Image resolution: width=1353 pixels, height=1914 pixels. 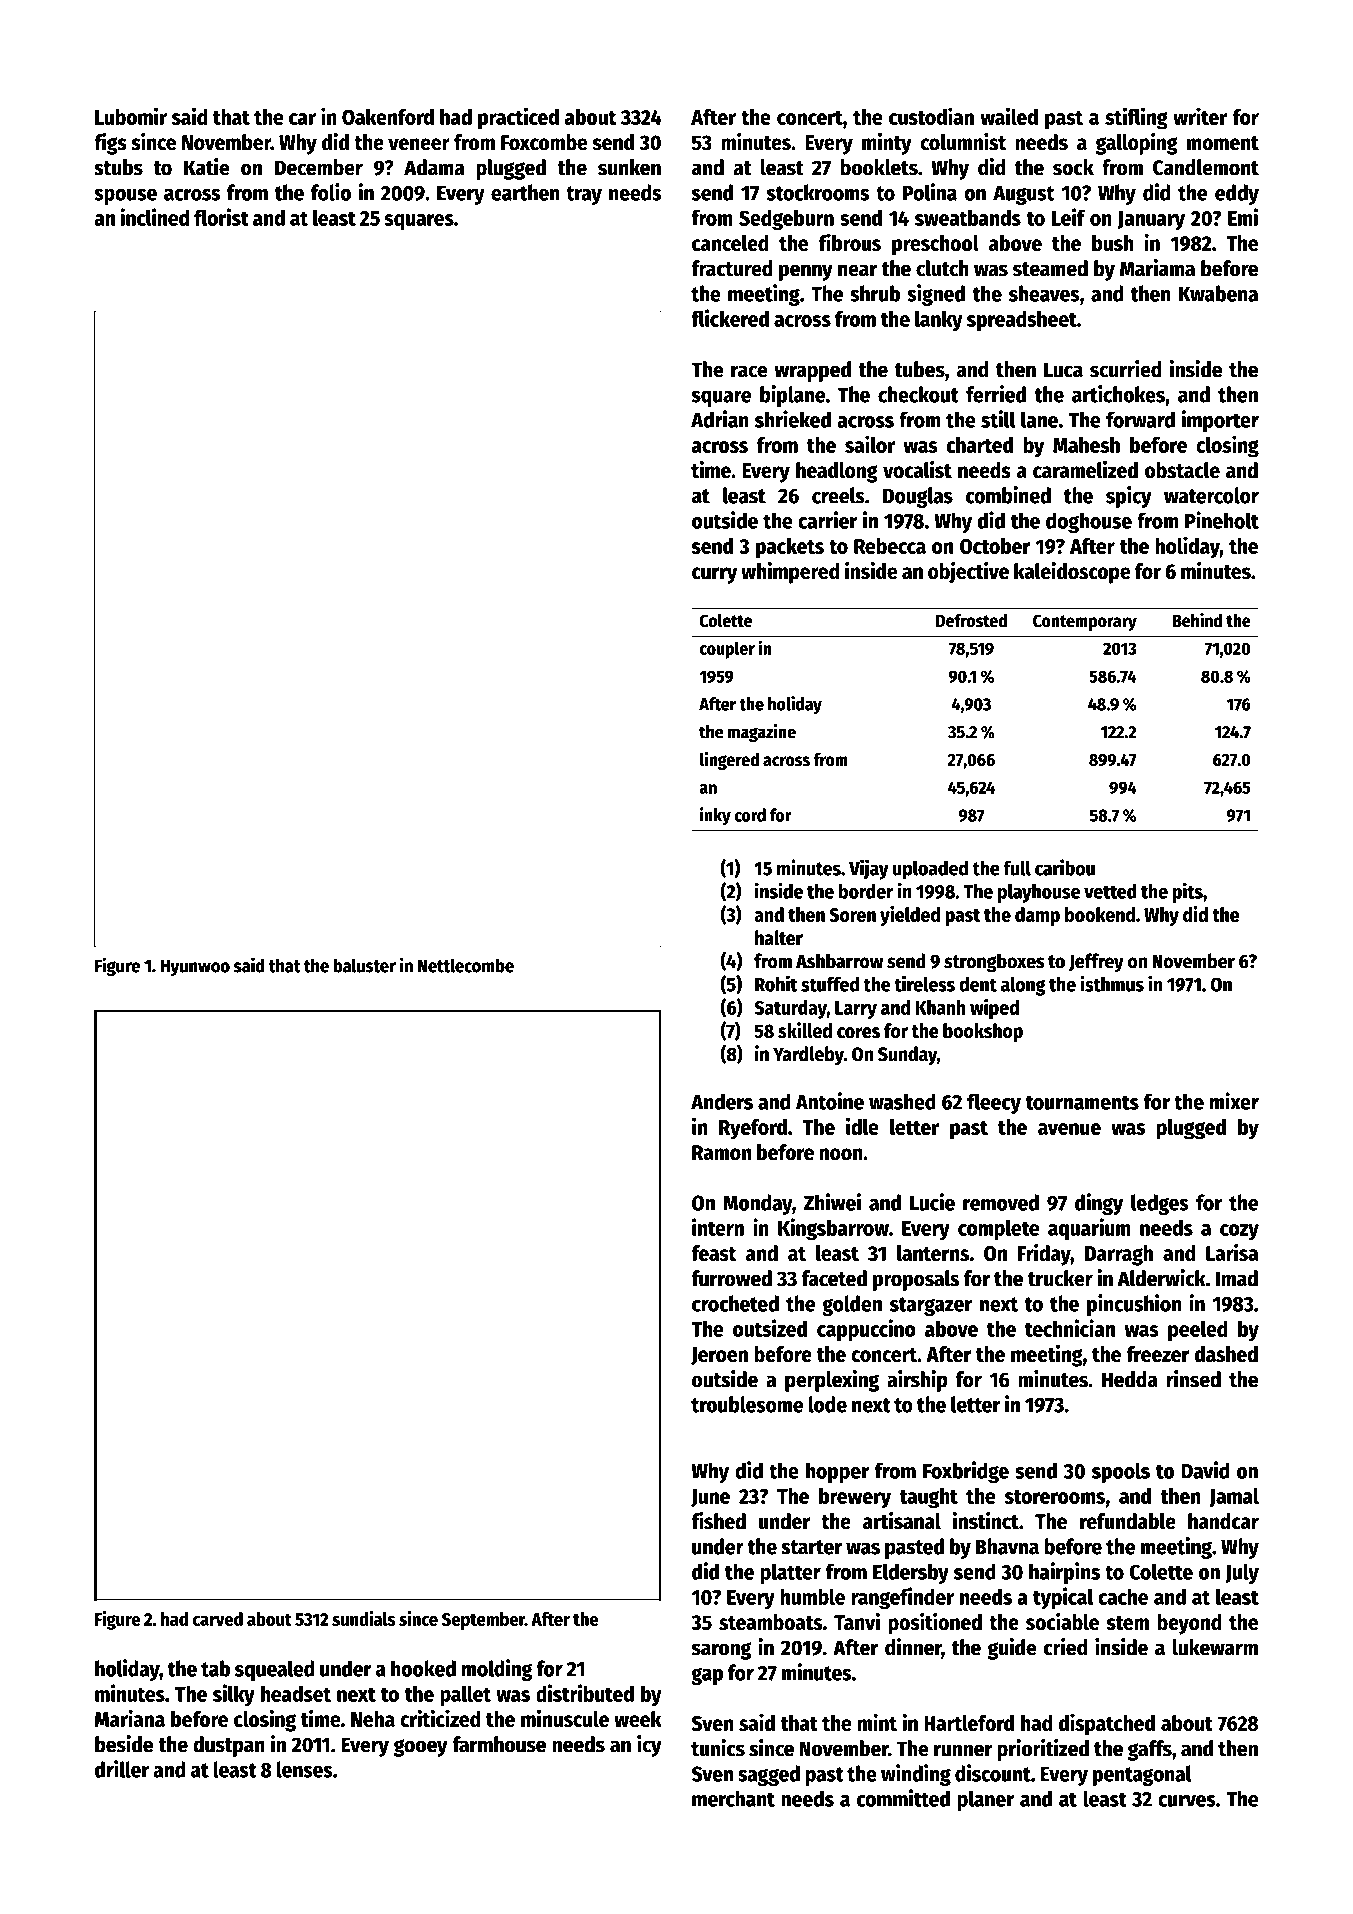 What do you see at coordinates (1200, 116) in the image?
I see `writer` at bounding box center [1200, 116].
